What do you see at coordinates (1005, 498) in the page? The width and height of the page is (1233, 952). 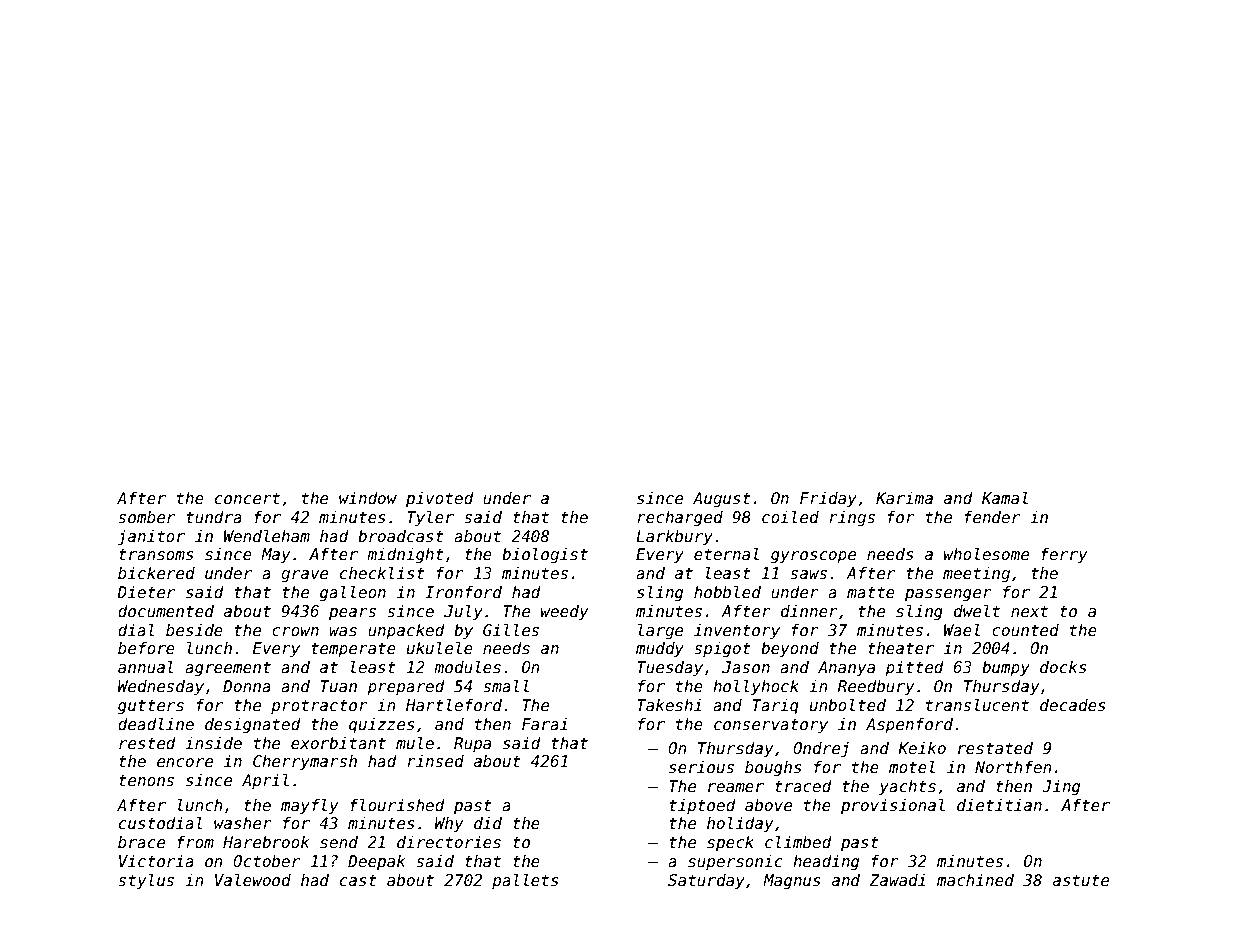 I see `Kamal` at bounding box center [1005, 498].
